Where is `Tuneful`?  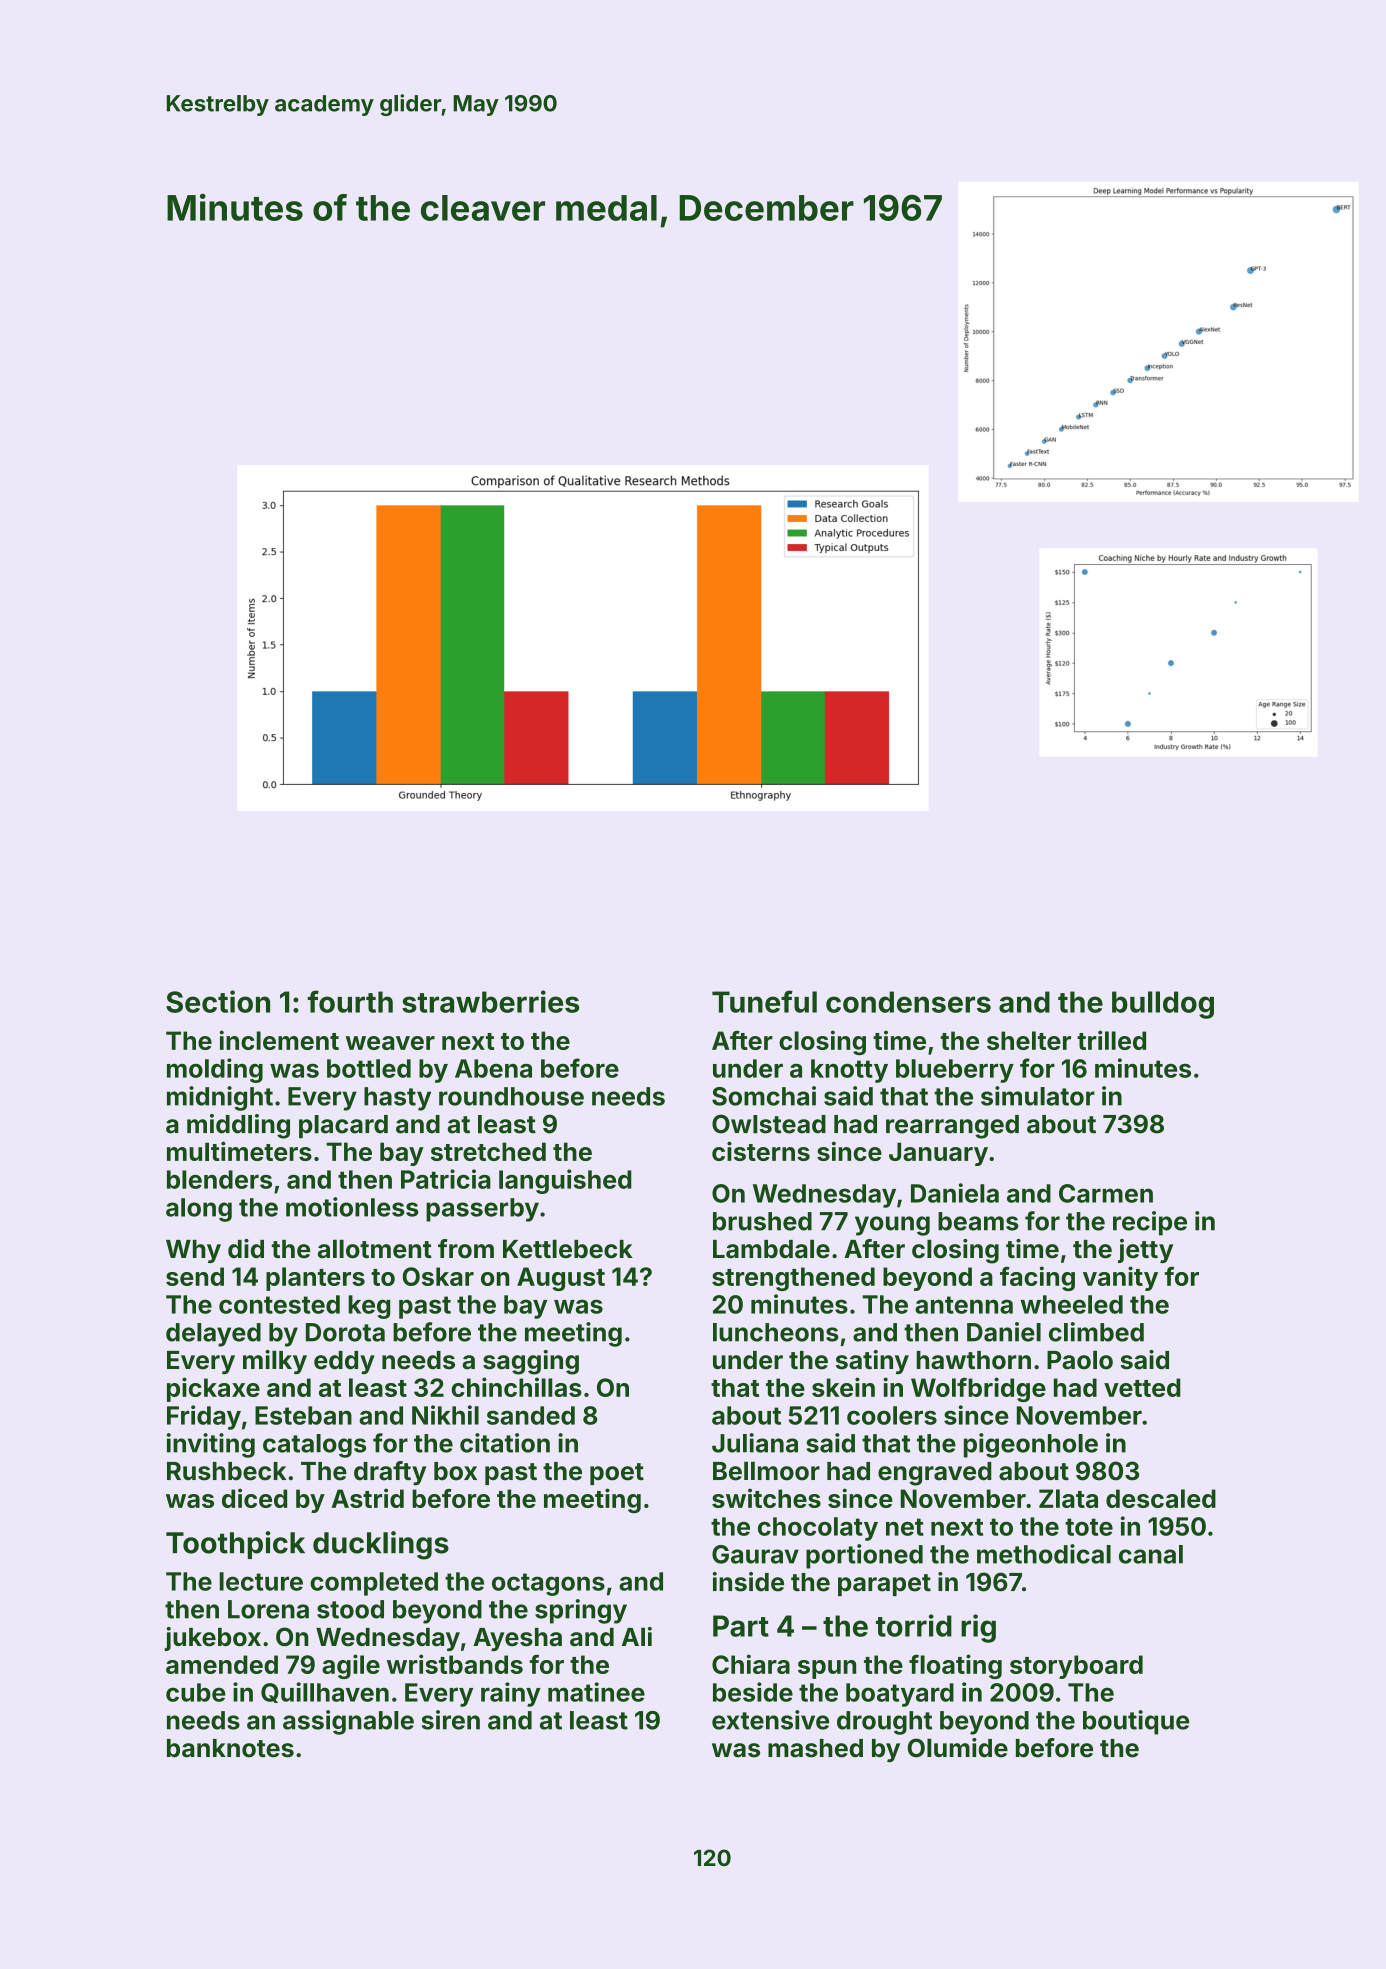
Tuneful is located at coordinates (764, 1001).
